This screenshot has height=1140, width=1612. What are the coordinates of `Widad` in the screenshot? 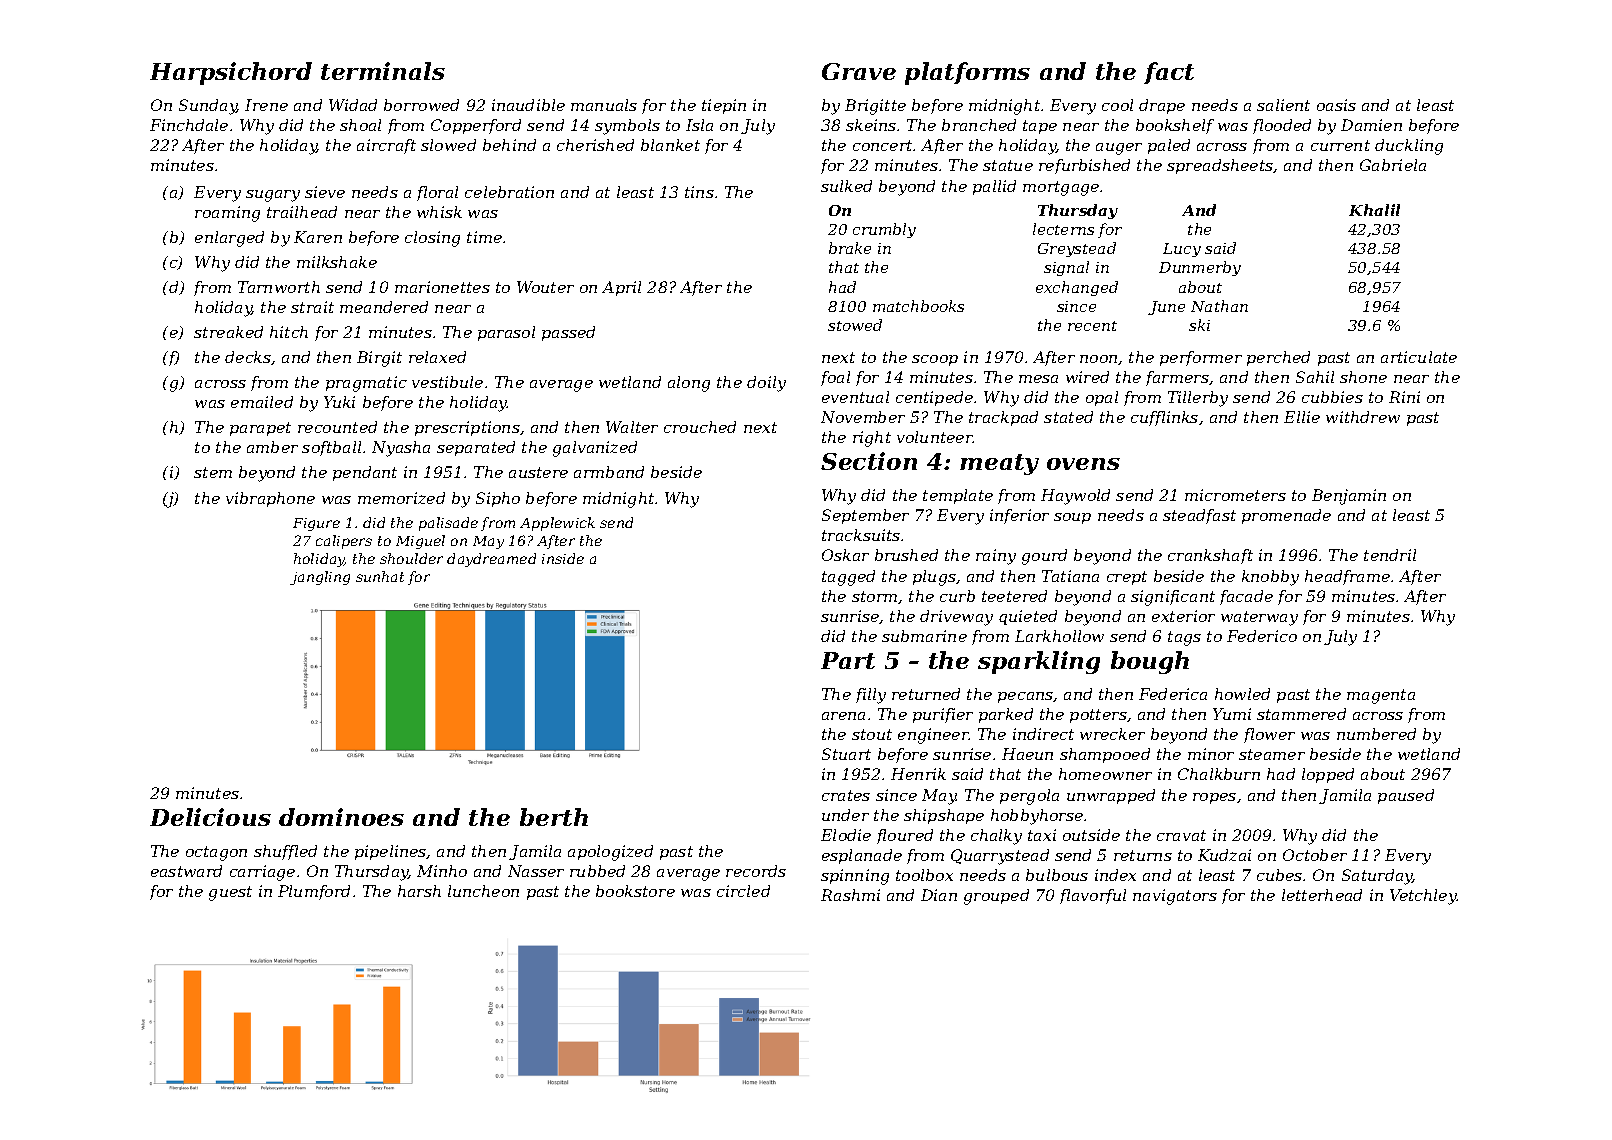 It's located at (353, 105).
